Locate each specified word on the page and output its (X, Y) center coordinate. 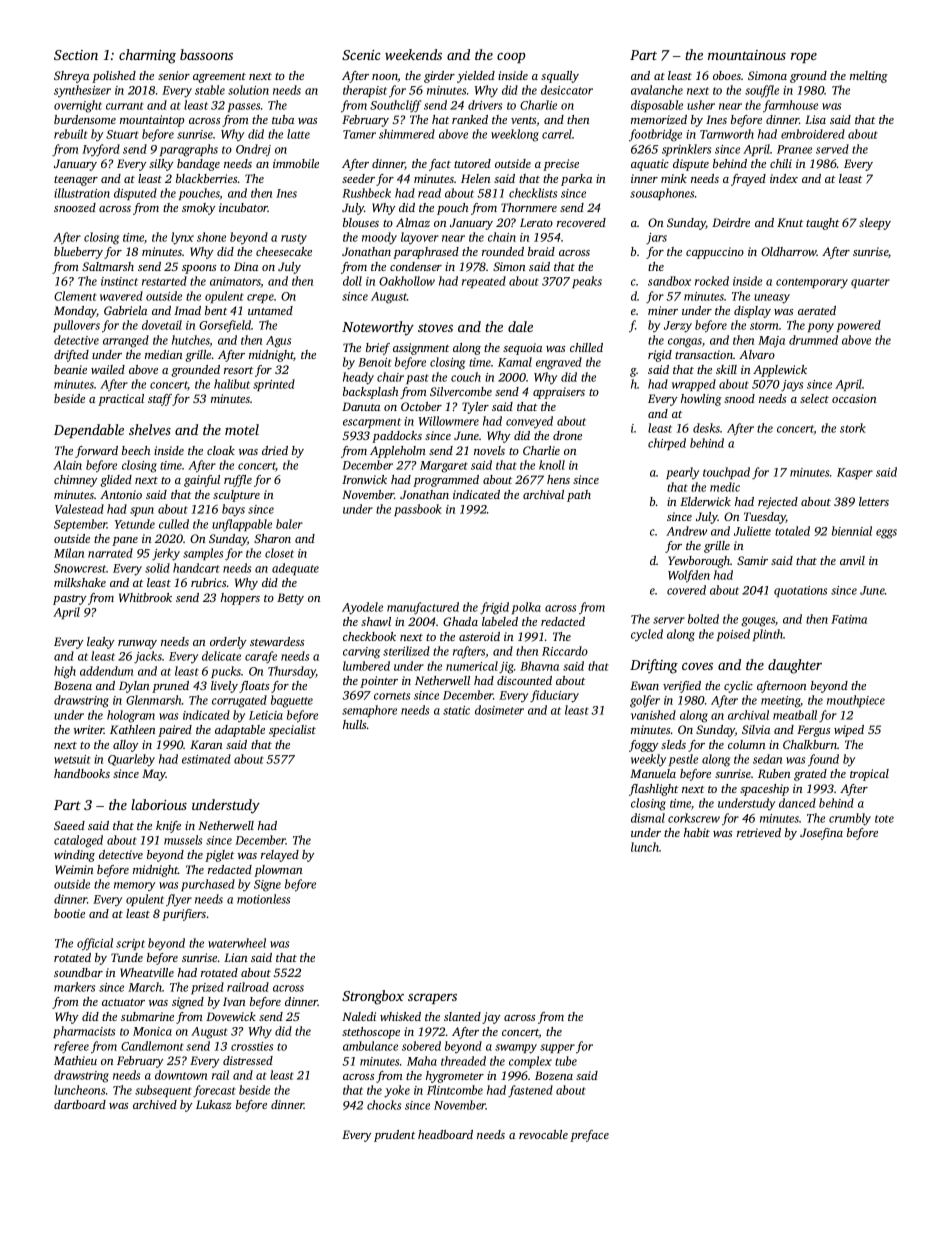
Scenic (361, 55)
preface (589, 1136)
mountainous (747, 55)
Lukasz (214, 1104)
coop (511, 58)
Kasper (855, 473)
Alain (67, 465)
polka (526, 608)
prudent (394, 1136)
